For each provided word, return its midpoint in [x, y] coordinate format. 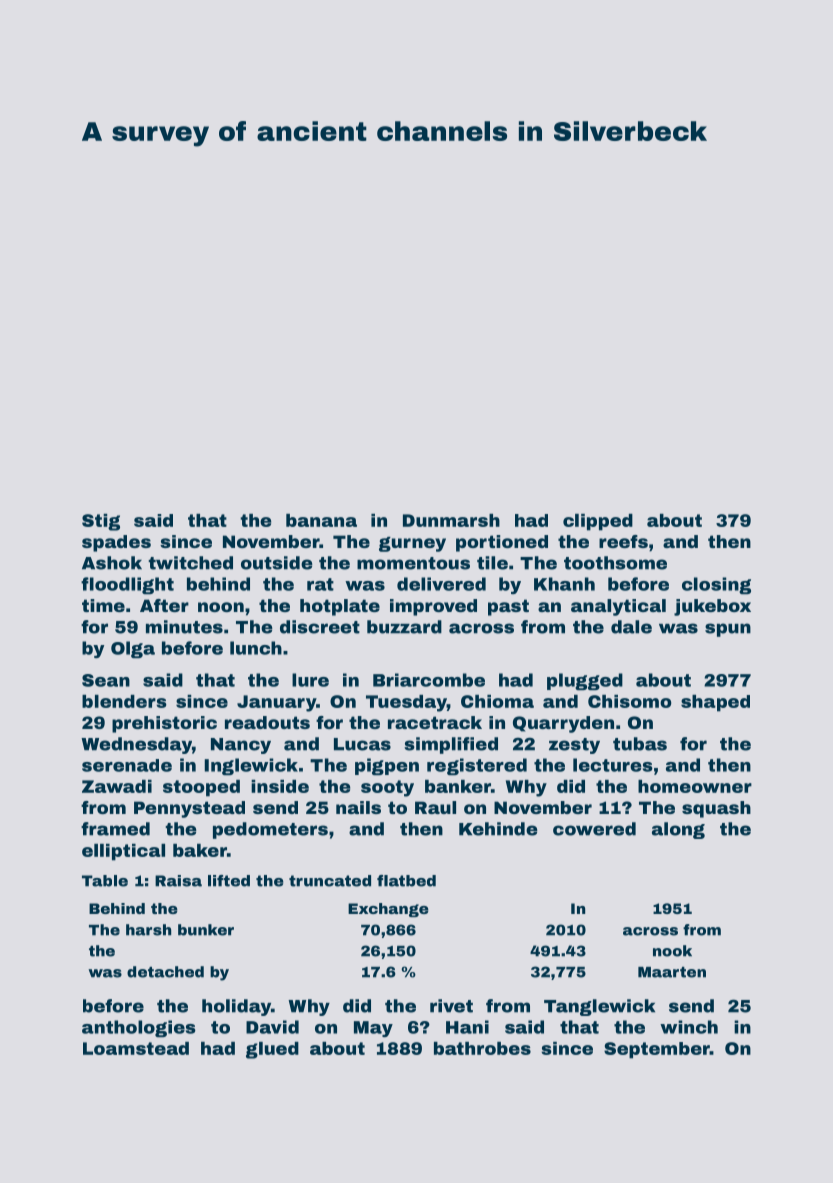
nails [358, 807]
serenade [127, 765]
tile [492, 563]
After [164, 605]
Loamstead [136, 1048]
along [678, 830]
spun [728, 630]
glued [272, 1050]
